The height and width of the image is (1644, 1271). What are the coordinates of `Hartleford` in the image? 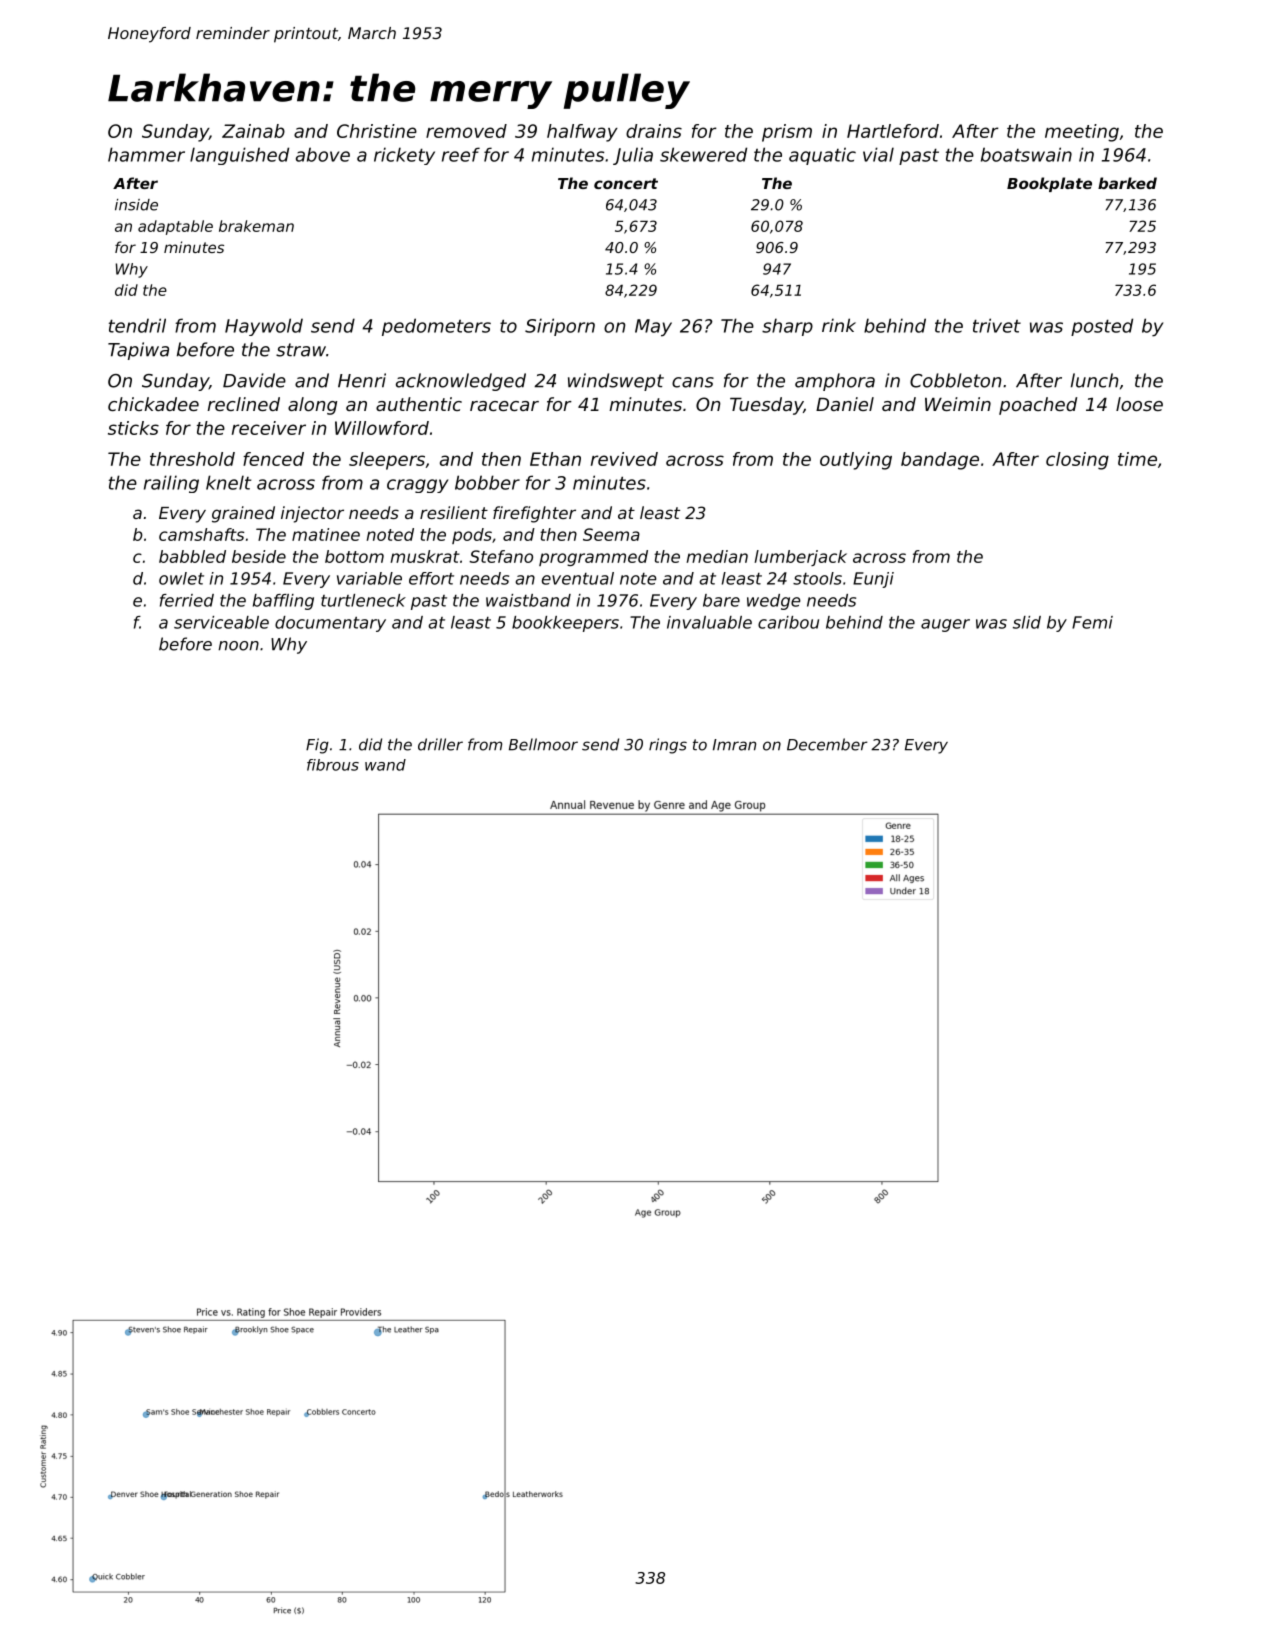 It's located at (893, 131).
